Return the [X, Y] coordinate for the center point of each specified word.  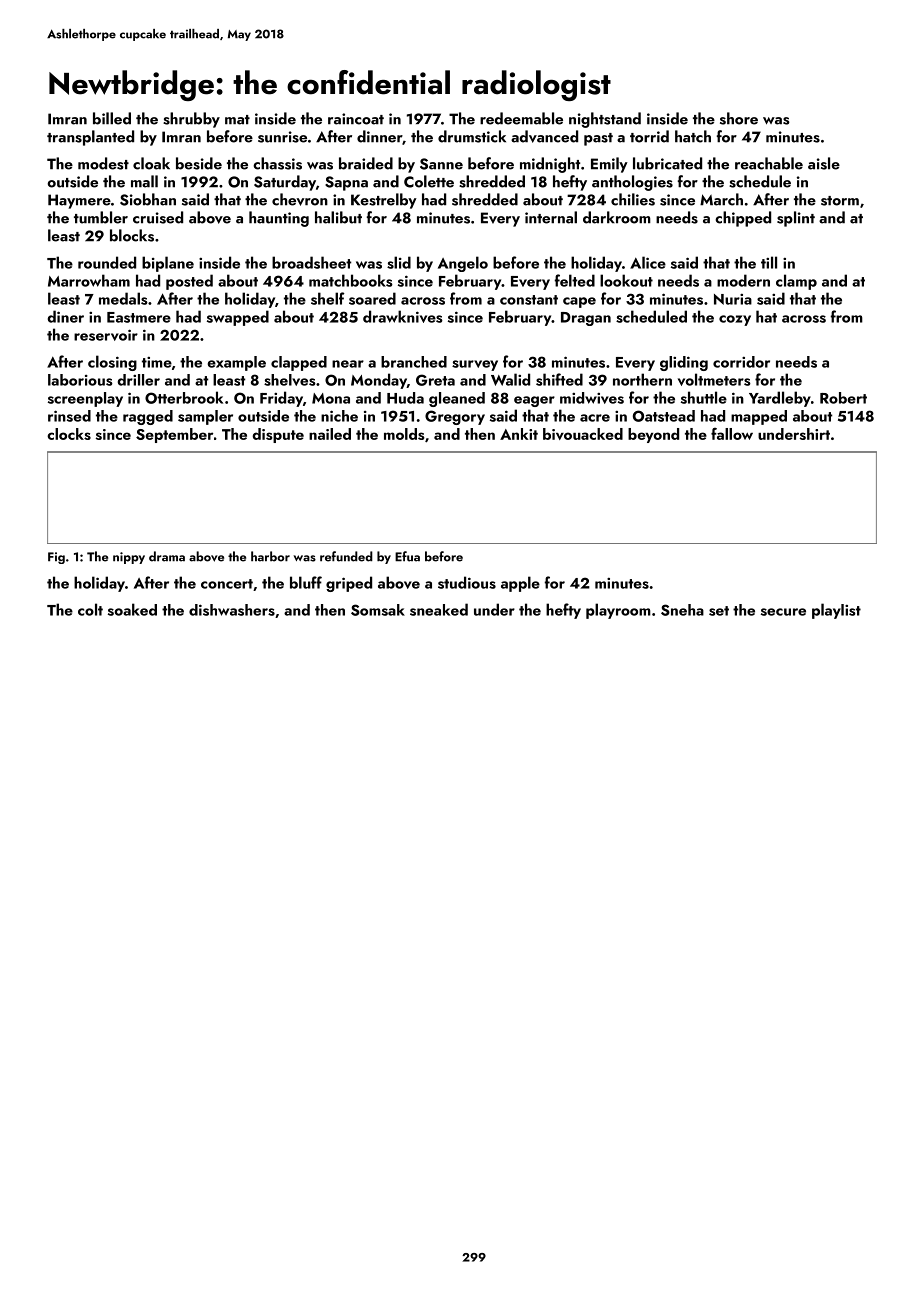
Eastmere [139, 317]
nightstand [605, 120]
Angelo [463, 264]
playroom [618, 611]
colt [90, 609]
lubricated [667, 163]
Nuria [733, 299]
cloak [151, 163]
